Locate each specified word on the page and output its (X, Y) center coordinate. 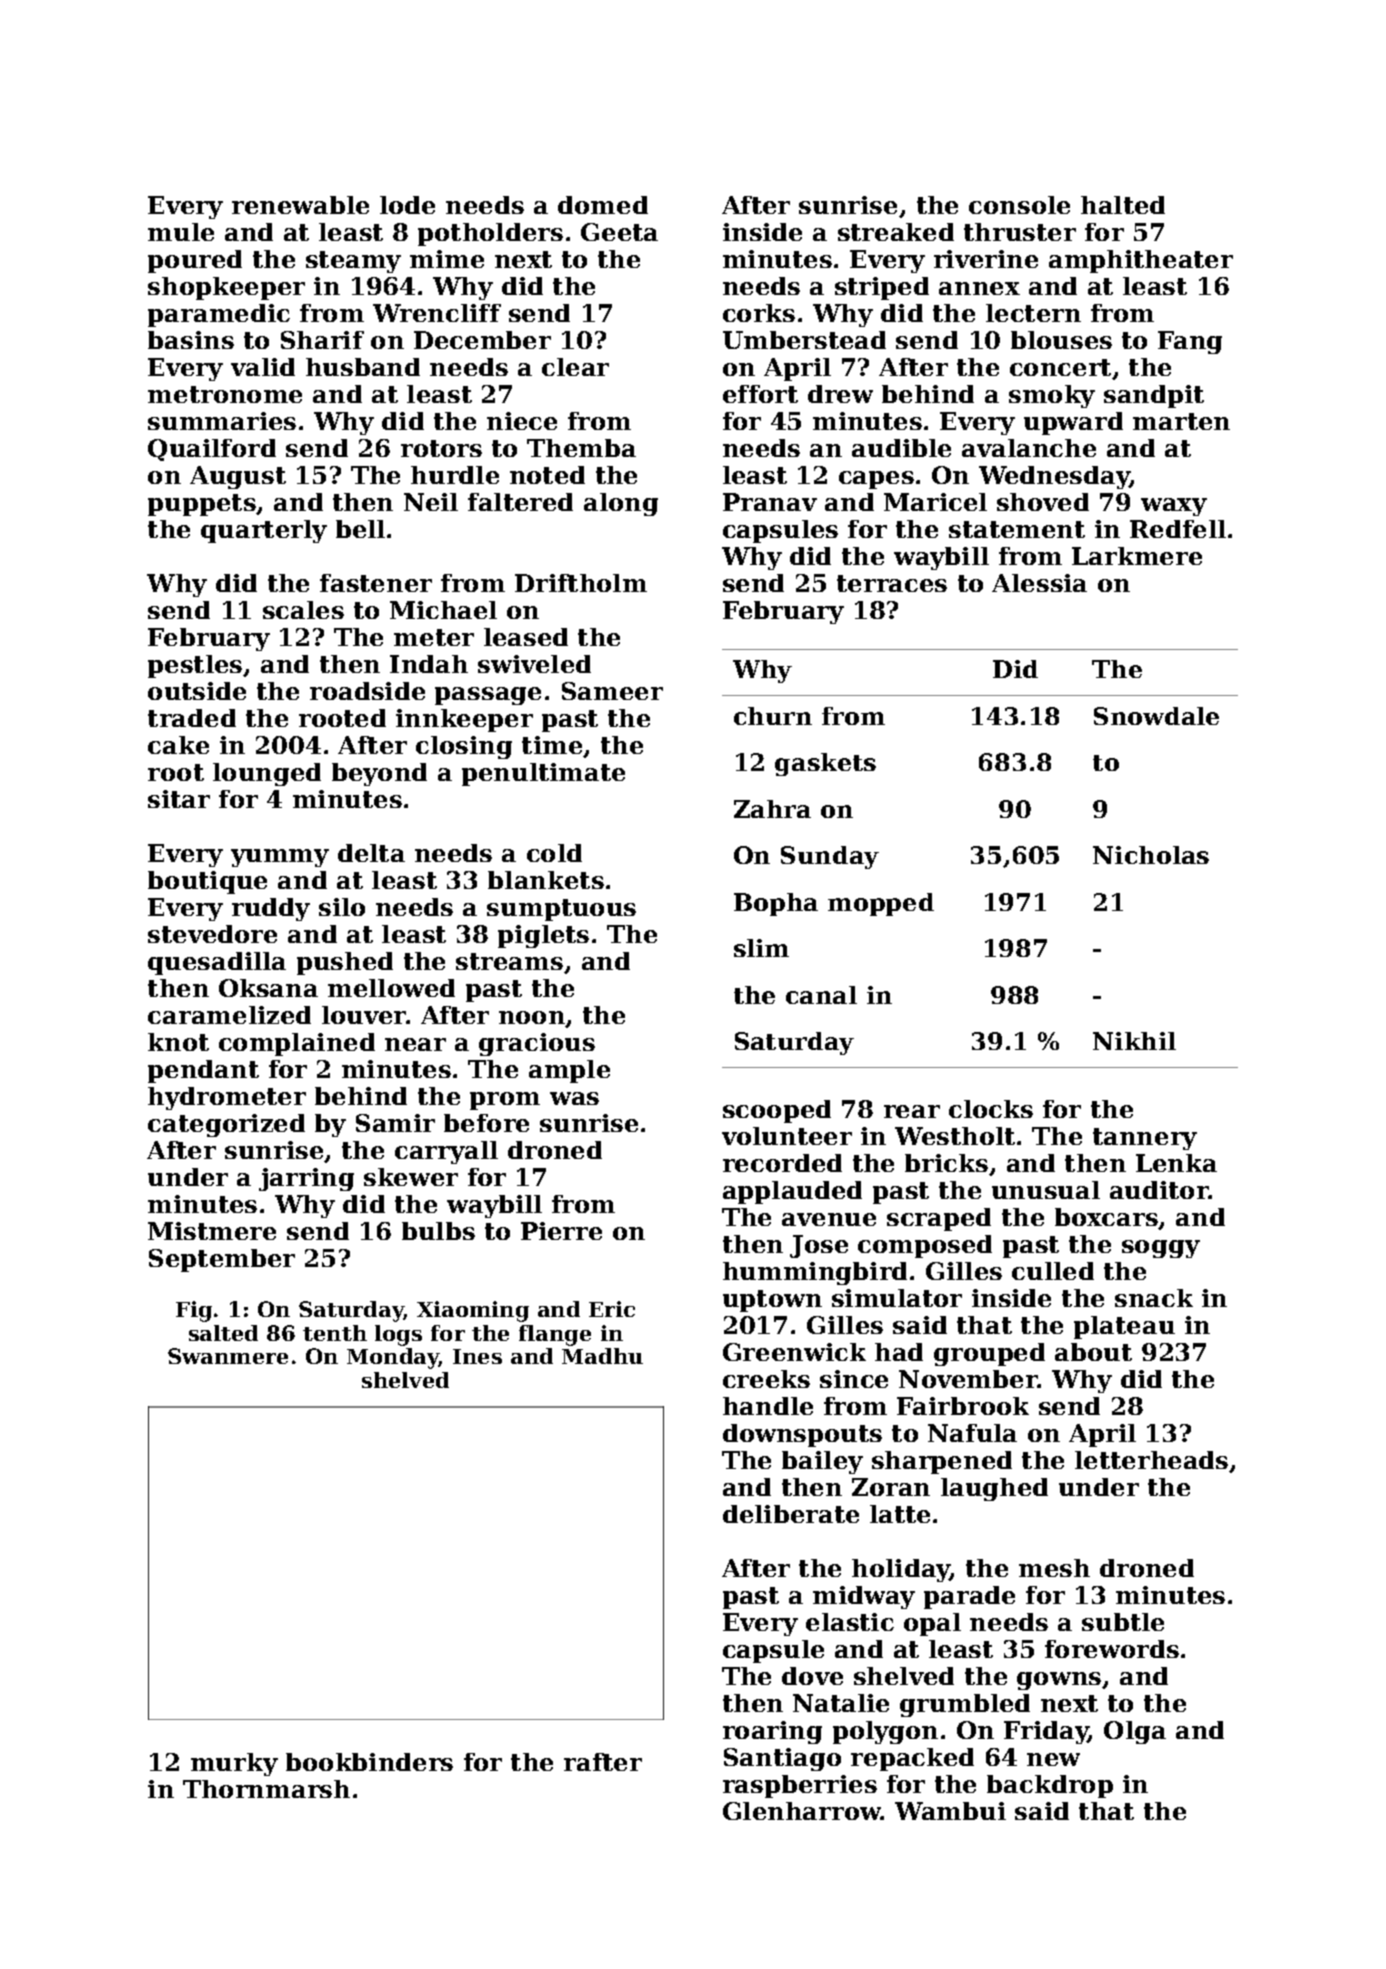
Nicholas (1151, 855)
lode (407, 205)
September (222, 1260)
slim (761, 948)
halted (1123, 205)
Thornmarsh (266, 1789)
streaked (896, 232)
